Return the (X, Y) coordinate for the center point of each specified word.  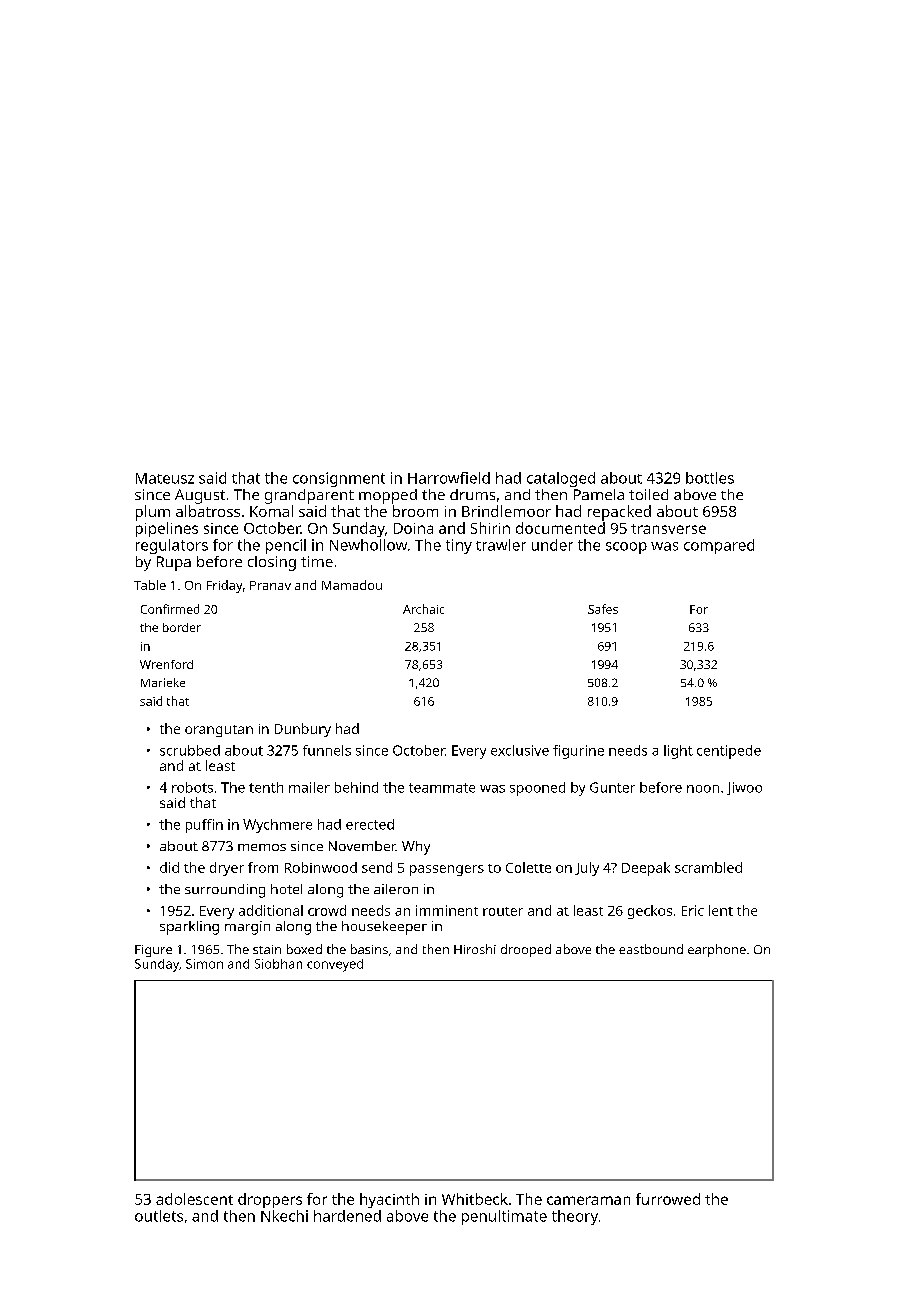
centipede (729, 752)
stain (267, 949)
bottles (710, 478)
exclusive (520, 750)
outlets (159, 1216)
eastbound (651, 949)
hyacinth (389, 1200)
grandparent (309, 496)
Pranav (270, 585)
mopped (388, 496)
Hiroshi (475, 949)
